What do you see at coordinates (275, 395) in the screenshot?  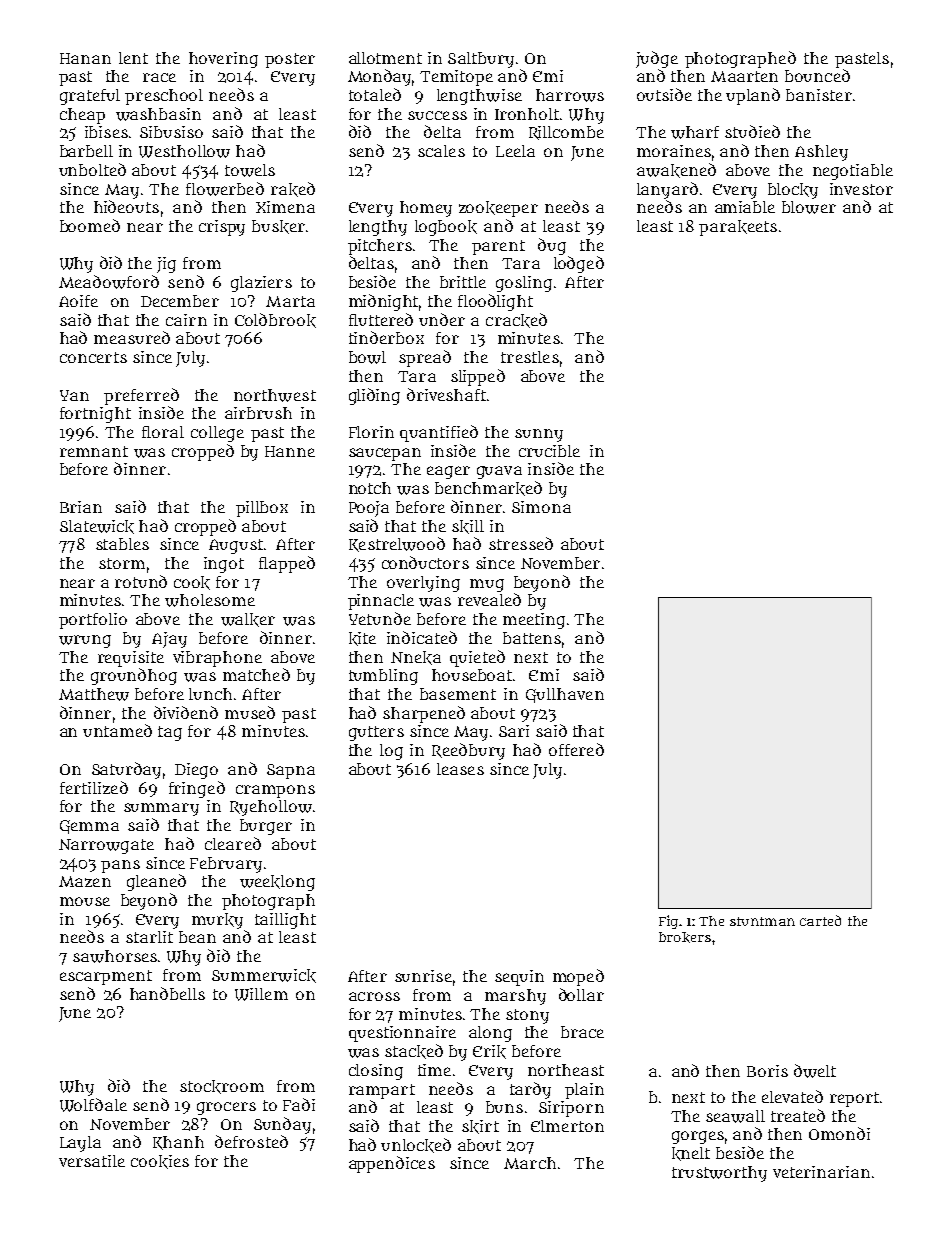 I see `northwest` at bounding box center [275, 395].
